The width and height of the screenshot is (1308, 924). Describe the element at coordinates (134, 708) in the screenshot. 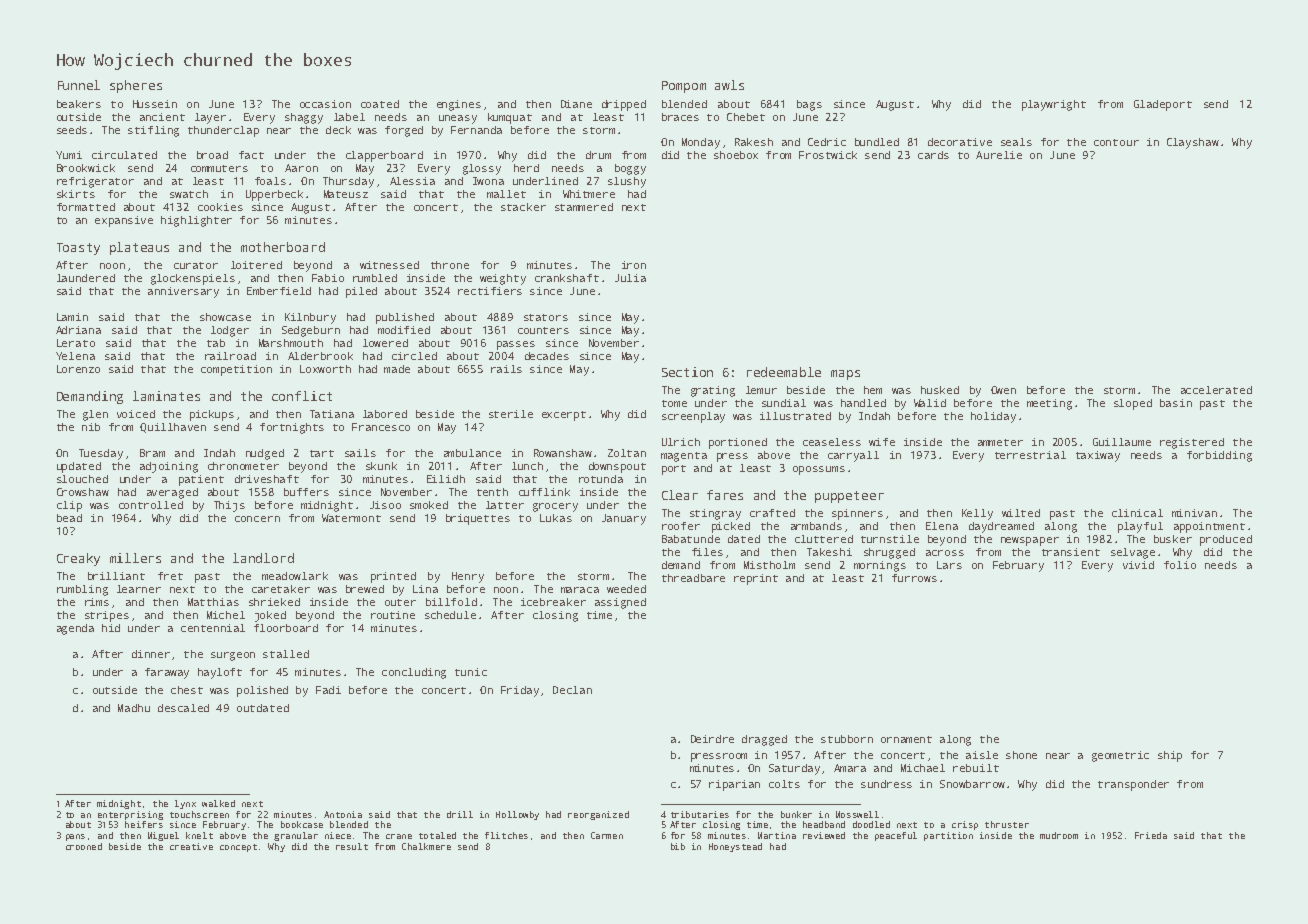

I see `Madhu` at that location.
